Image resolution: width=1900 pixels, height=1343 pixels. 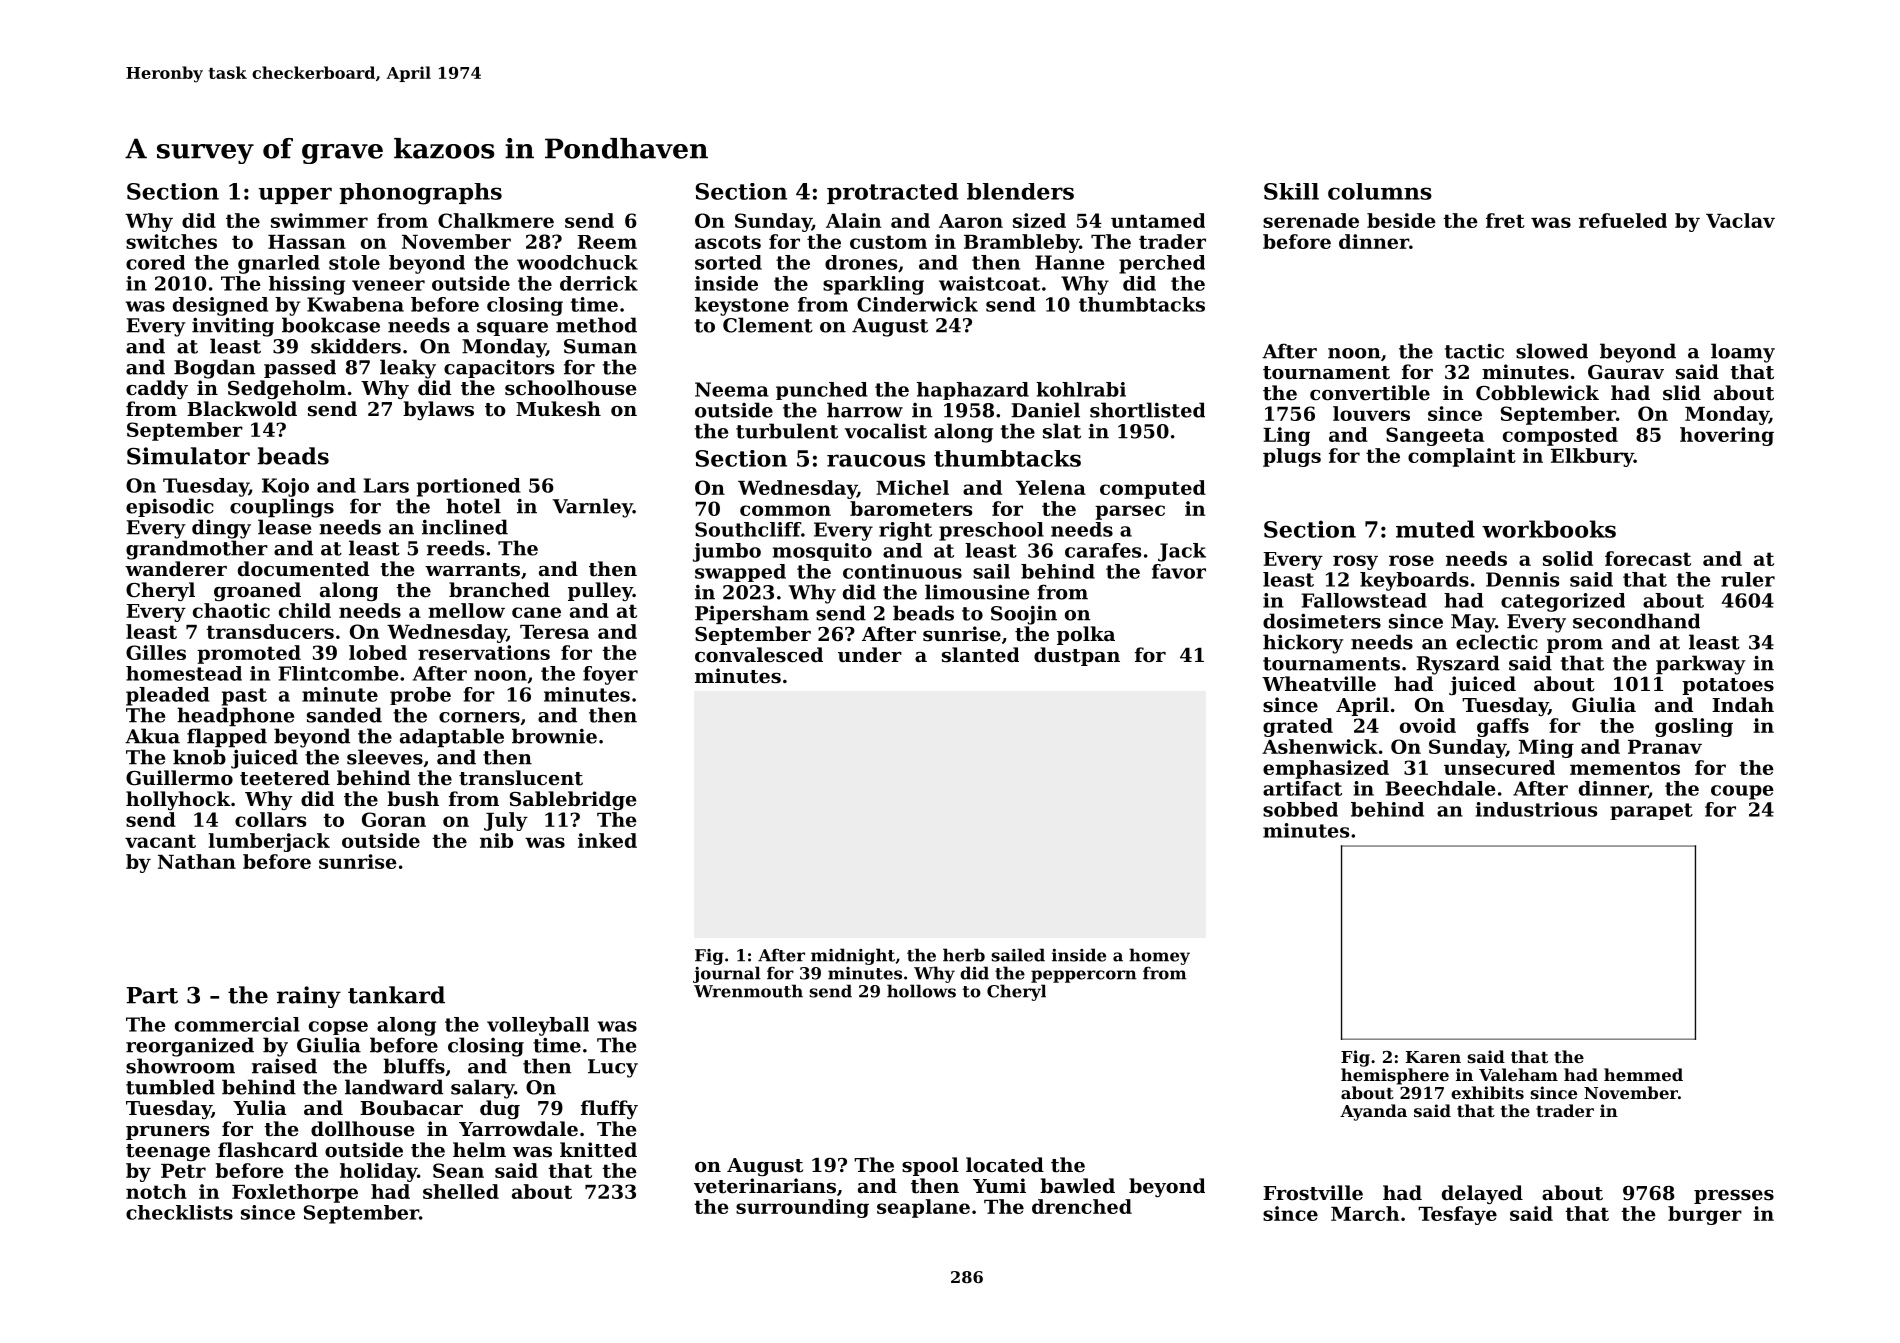 I want to click on bookcase, so click(x=331, y=325).
